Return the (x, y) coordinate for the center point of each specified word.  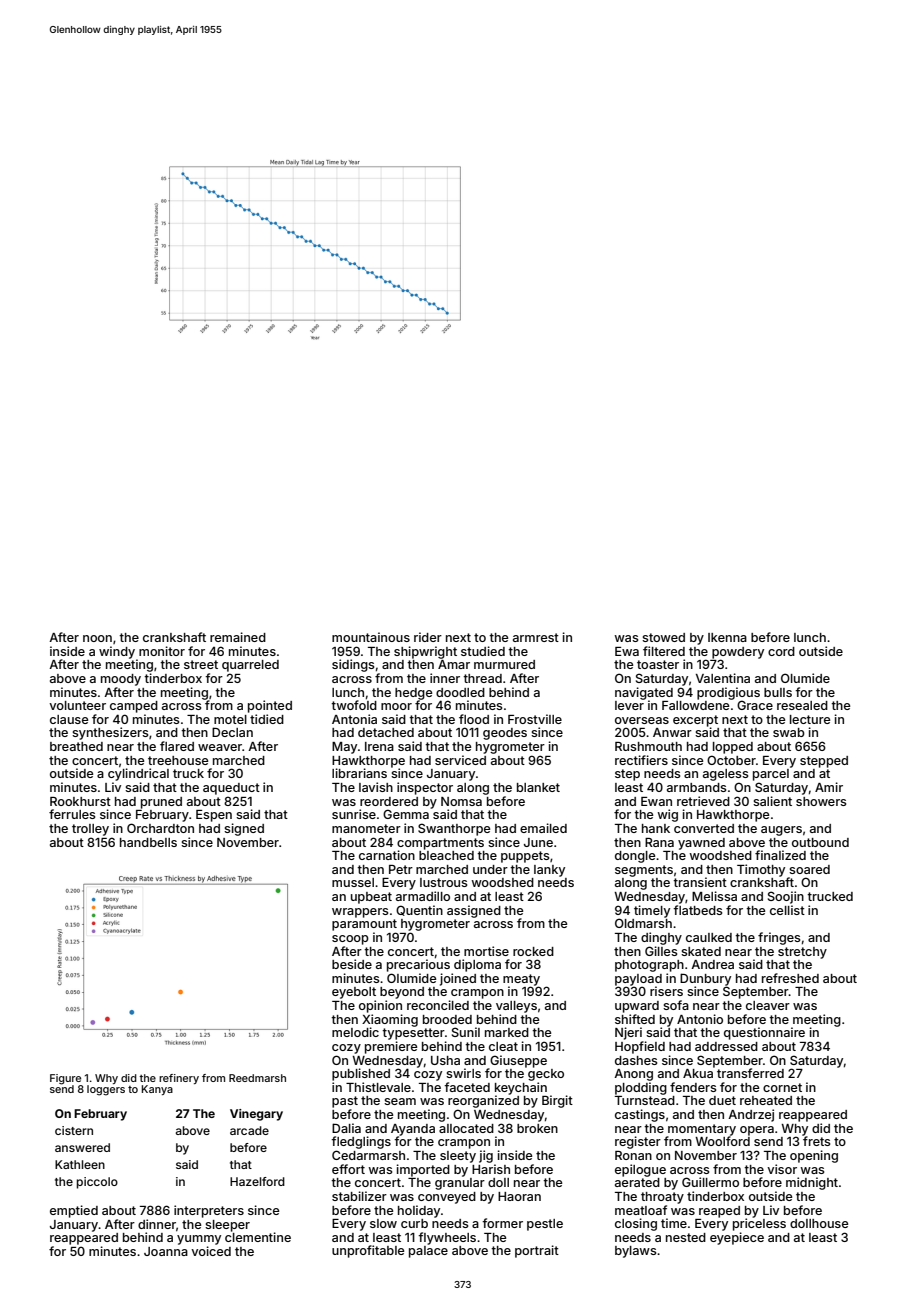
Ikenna (727, 637)
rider (428, 637)
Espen (214, 816)
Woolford (722, 1141)
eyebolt (354, 993)
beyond (402, 993)
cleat (503, 1046)
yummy (199, 1240)
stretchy (802, 953)
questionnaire (764, 1033)
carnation (387, 855)
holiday (419, 1211)
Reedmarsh (257, 1078)
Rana (659, 842)
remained (238, 637)
